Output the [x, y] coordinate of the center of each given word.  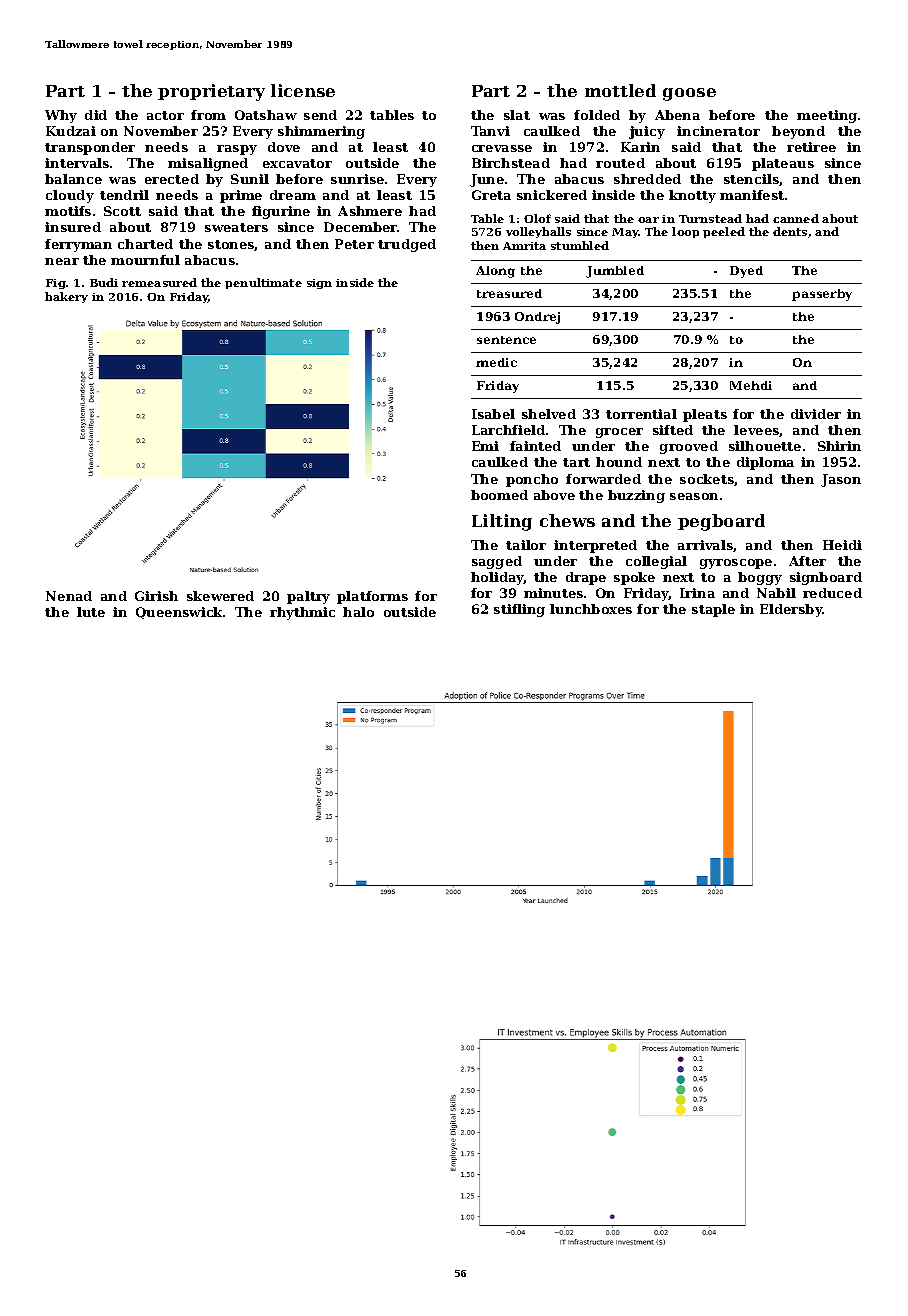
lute [91, 612]
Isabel [493, 414]
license [303, 90]
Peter [354, 244]
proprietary [211, 92]
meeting [827, 116]
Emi [485, 446]
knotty [692, 196]
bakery [66, 297]
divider [816, 414]
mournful [145, 260]
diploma [765, 463]
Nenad [69, 596]
